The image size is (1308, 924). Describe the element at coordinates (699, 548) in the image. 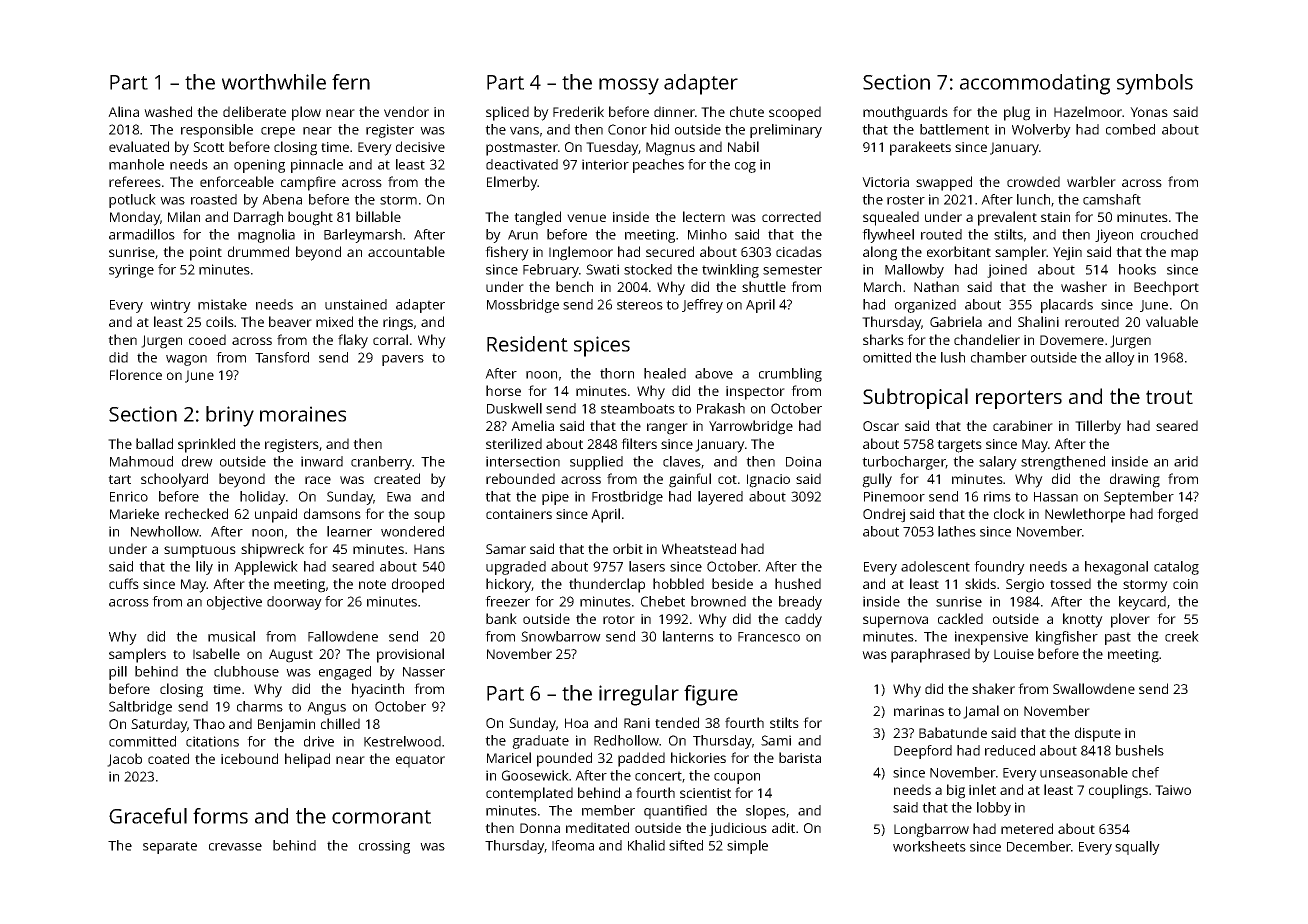

I see `Wheatstead` at that location.
